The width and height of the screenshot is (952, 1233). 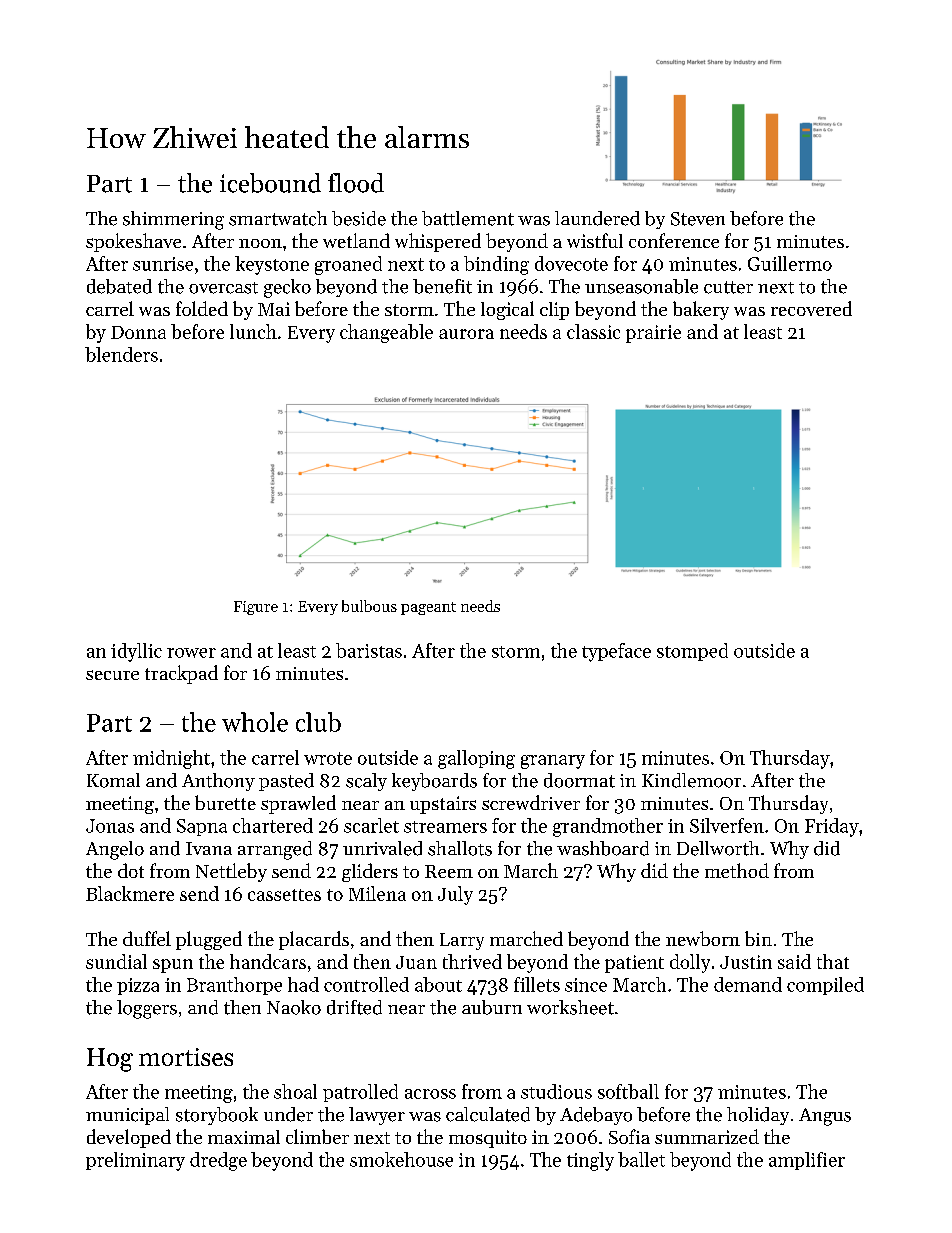 What do you see at coordinates (825, 1117) in the screenshot?
I see `Angus` at bounding box center [825, 1117].
